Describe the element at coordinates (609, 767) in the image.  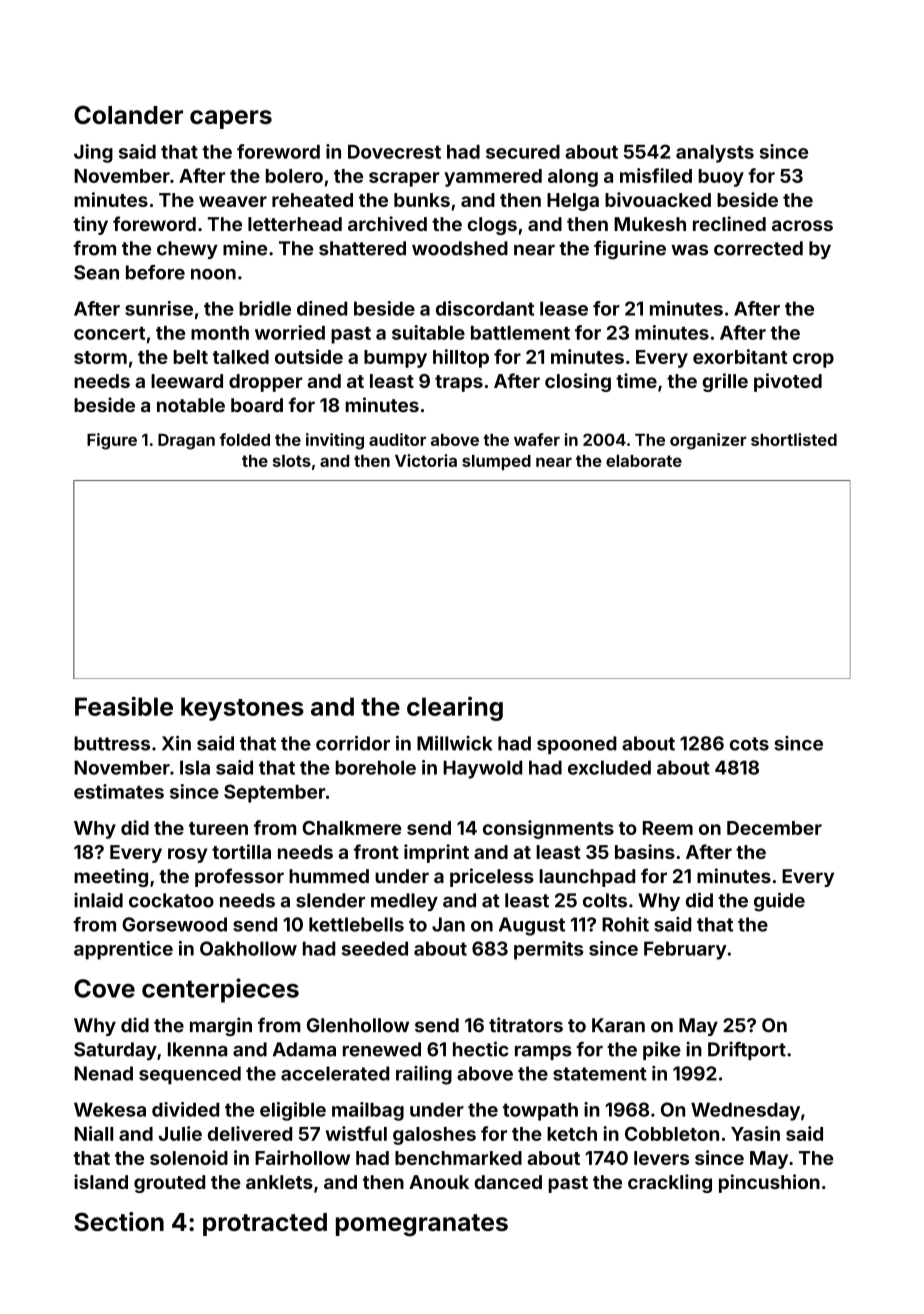
I see `excluded` at that location.
